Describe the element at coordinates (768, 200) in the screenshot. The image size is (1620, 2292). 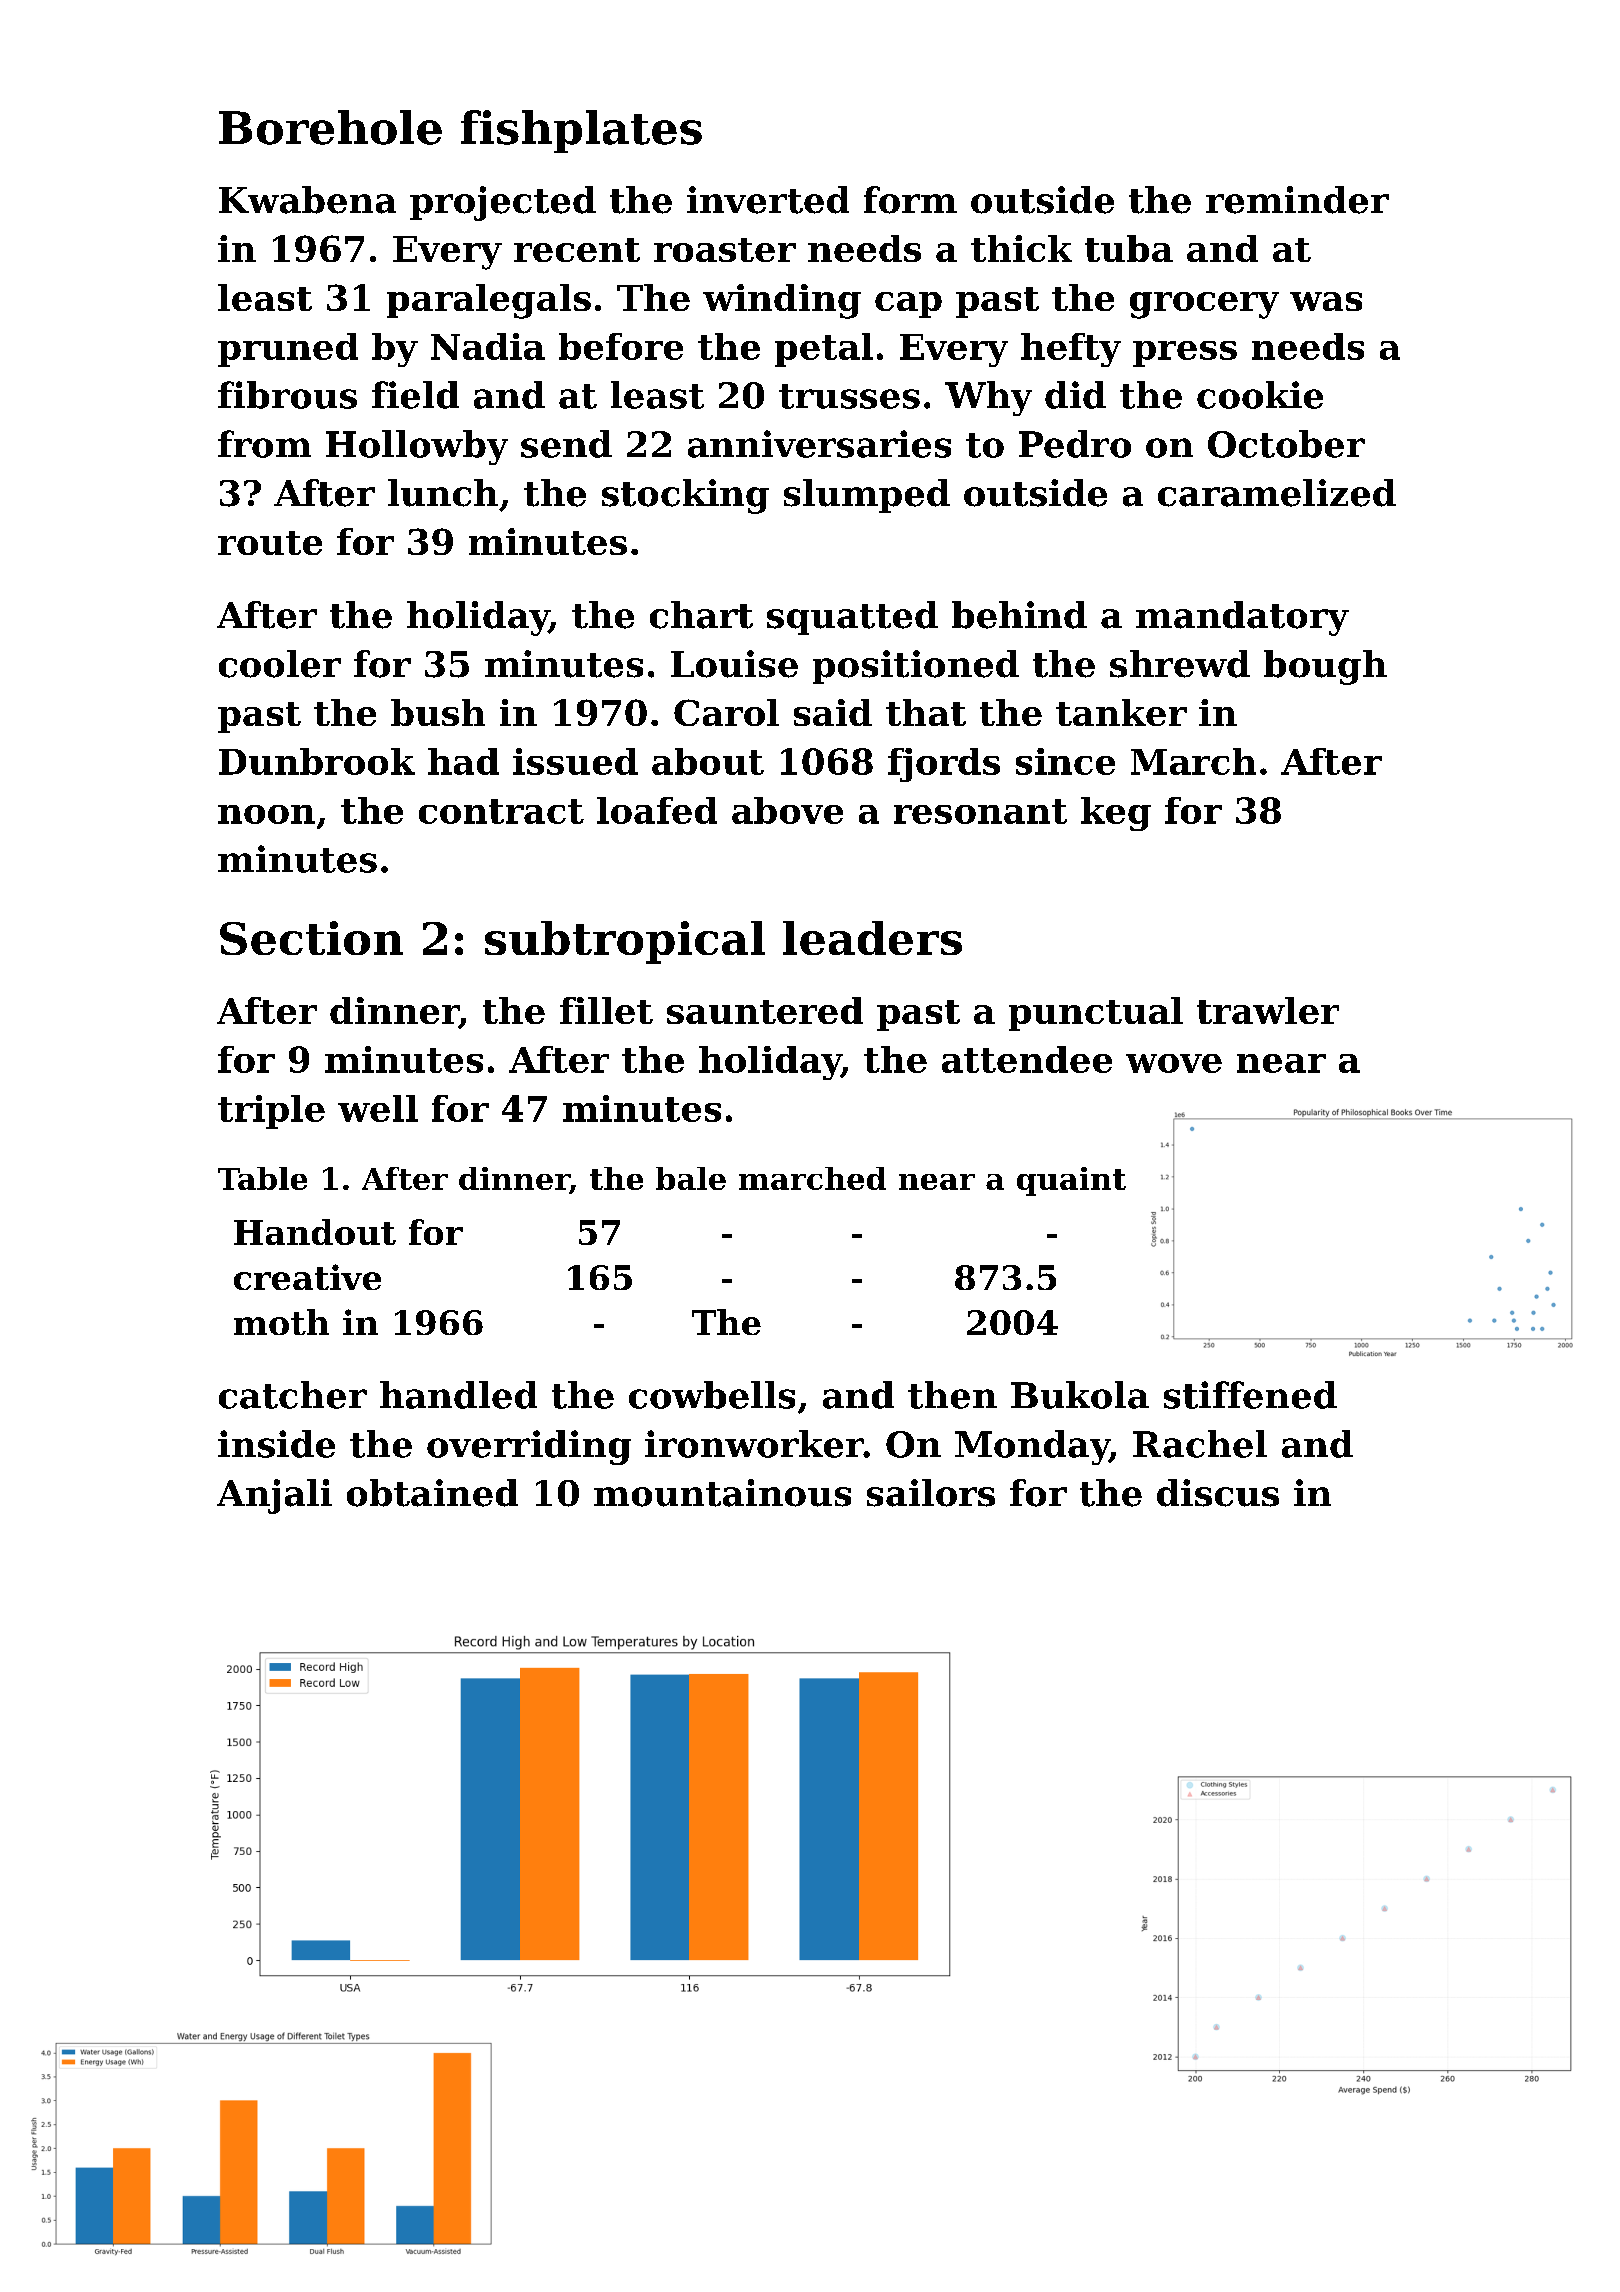
I see `inverted` at that location.
